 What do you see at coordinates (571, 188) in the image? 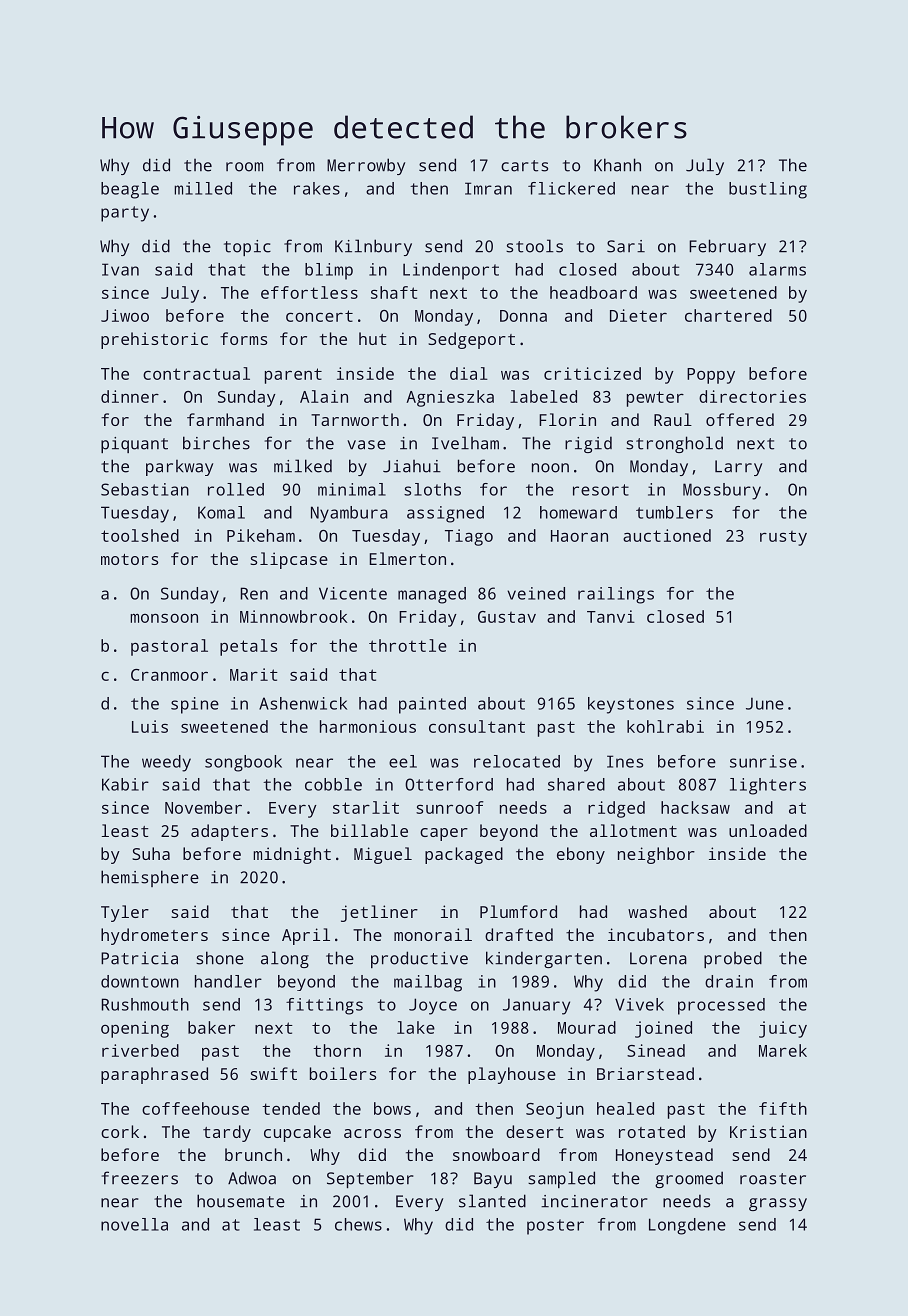
I see `flickered` at bounding box center [571, 188].
